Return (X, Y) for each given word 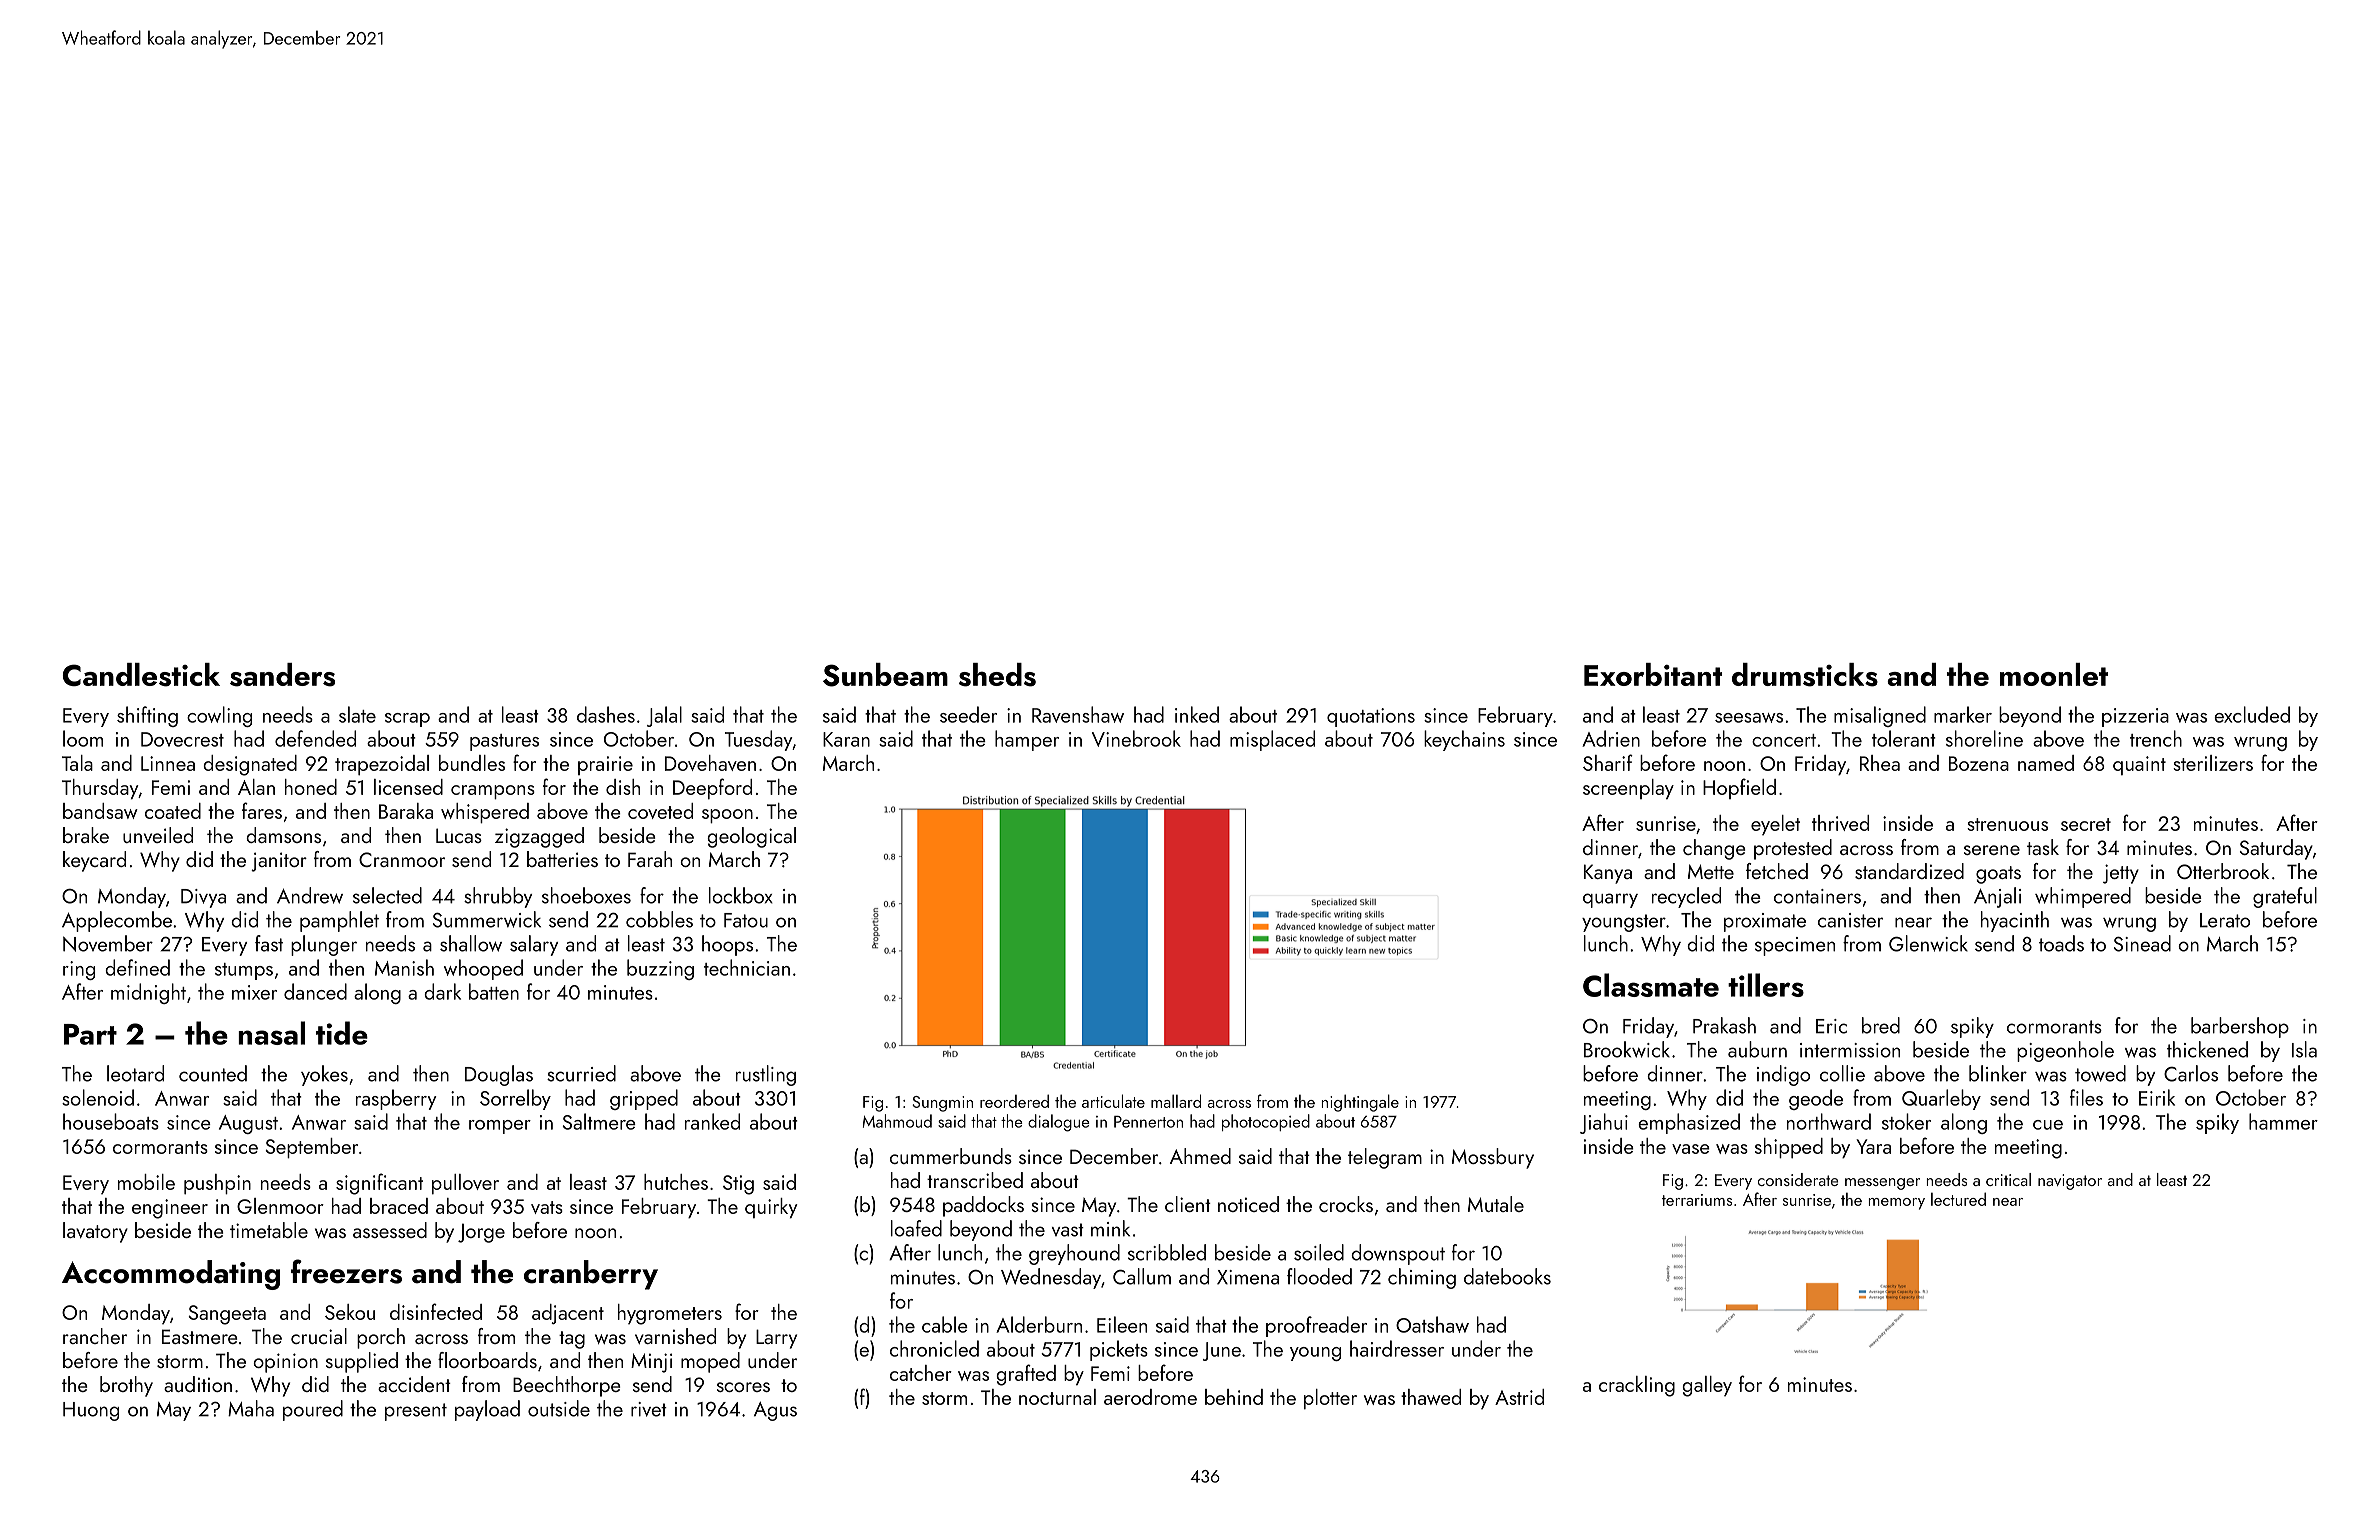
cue (2048, 1125)
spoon (727, 816)
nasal (271, 1033)
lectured (1958, 1199)
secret (2086, 824)
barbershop (2240, 1027)
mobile (146, 1182)
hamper (1027, 740)
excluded (2252, 714)
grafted (1026, 1375)
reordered (1014, 1101)
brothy (126, 1386)
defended (315, 738)
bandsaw (100, 811)
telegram (1385, 1158)
